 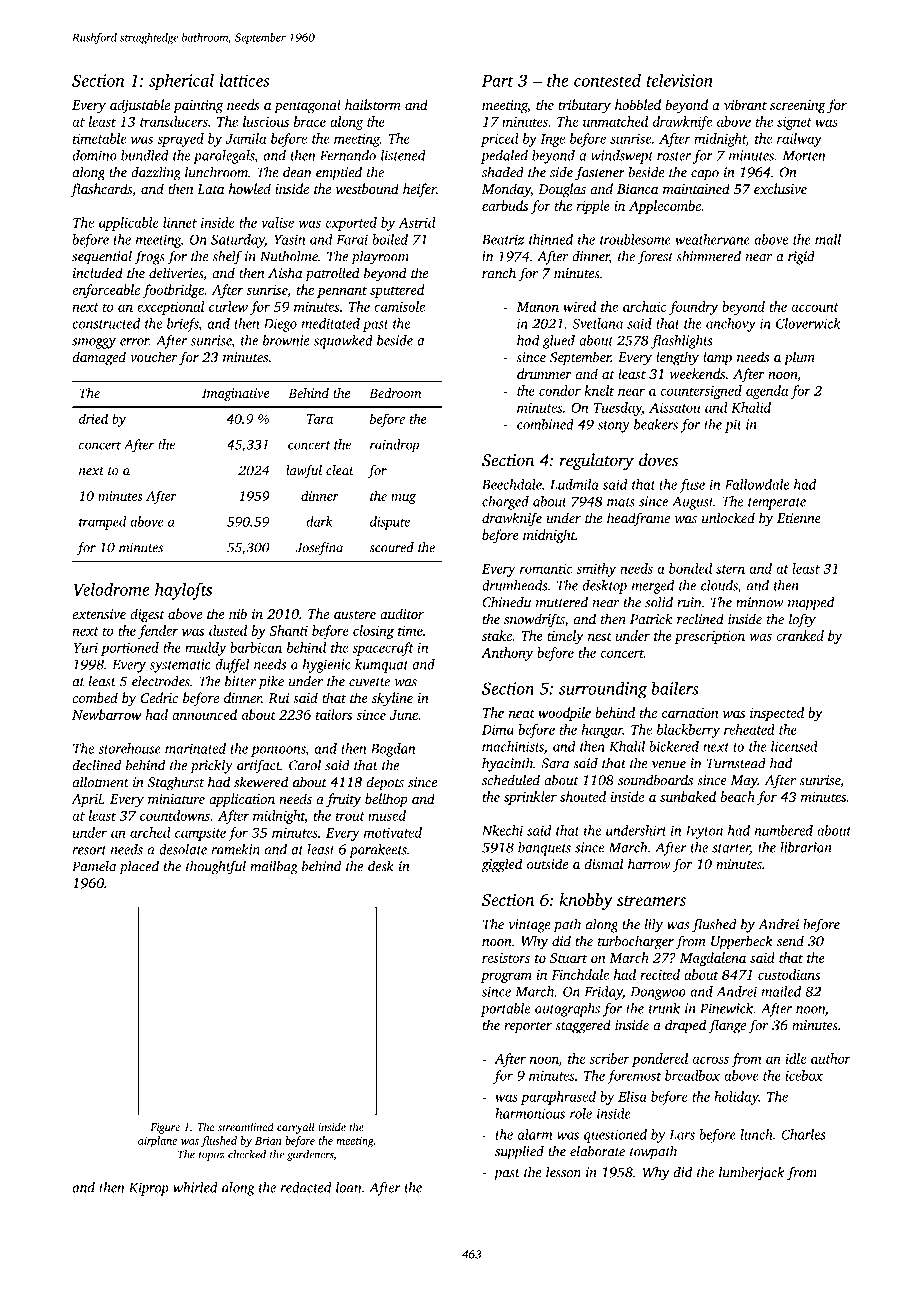 I want to click on contested, so click(x=607, y=80).
